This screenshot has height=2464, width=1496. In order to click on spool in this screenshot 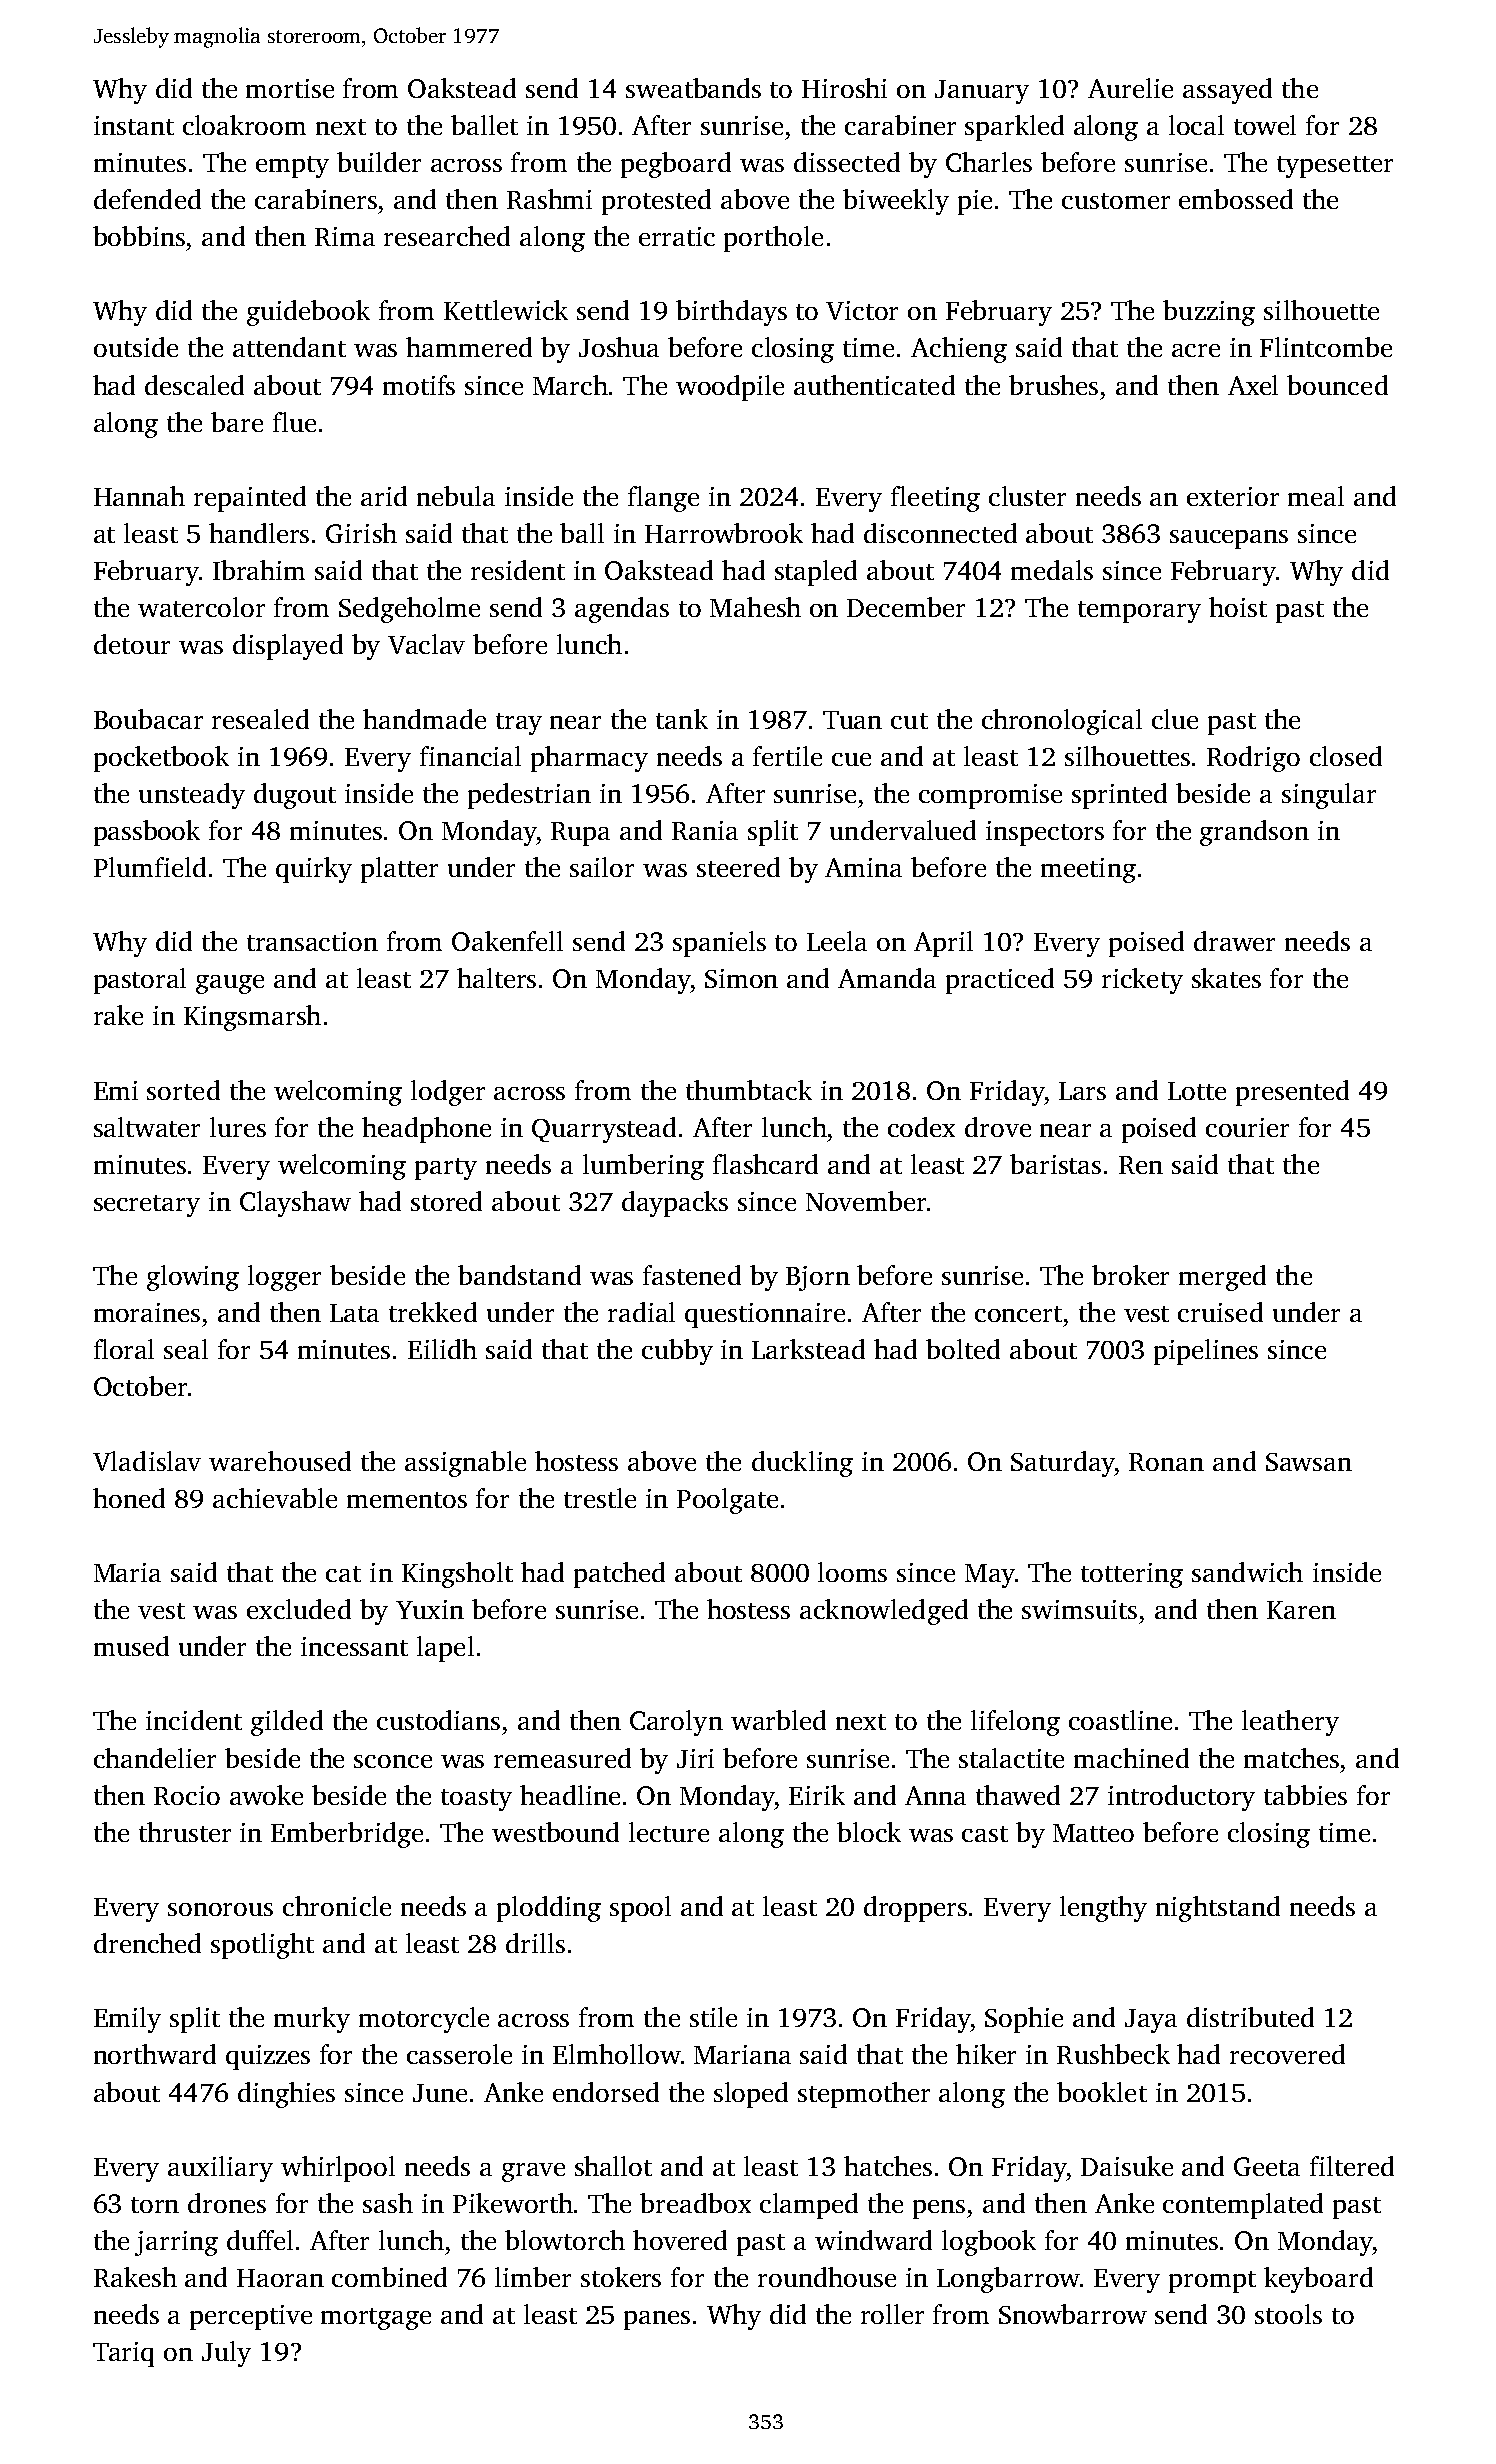, I will do `click(640, 1909)`.
